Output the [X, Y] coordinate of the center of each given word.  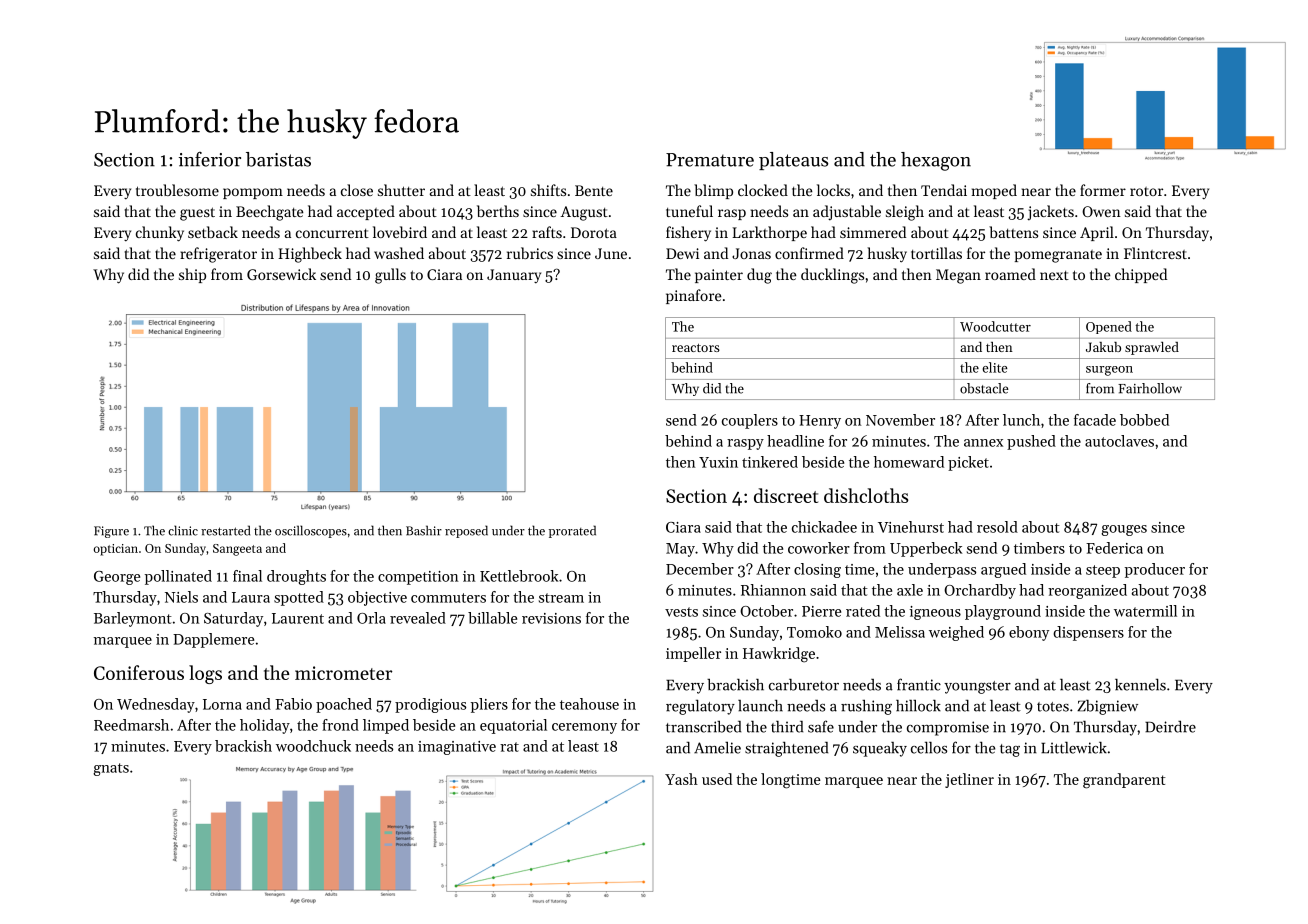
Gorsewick [281, 274]
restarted [225, 530]
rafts [547, 232]
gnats [111, 769]
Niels [181, 597]
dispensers [1088, 633]
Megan [958, 276]
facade [1095, 420]
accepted [366, 212]
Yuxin [718, 462]
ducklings [832, 276]
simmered [873, 232]
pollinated [178, 577]
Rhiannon [773, 590]
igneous [935, 613]
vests [681, 612]
